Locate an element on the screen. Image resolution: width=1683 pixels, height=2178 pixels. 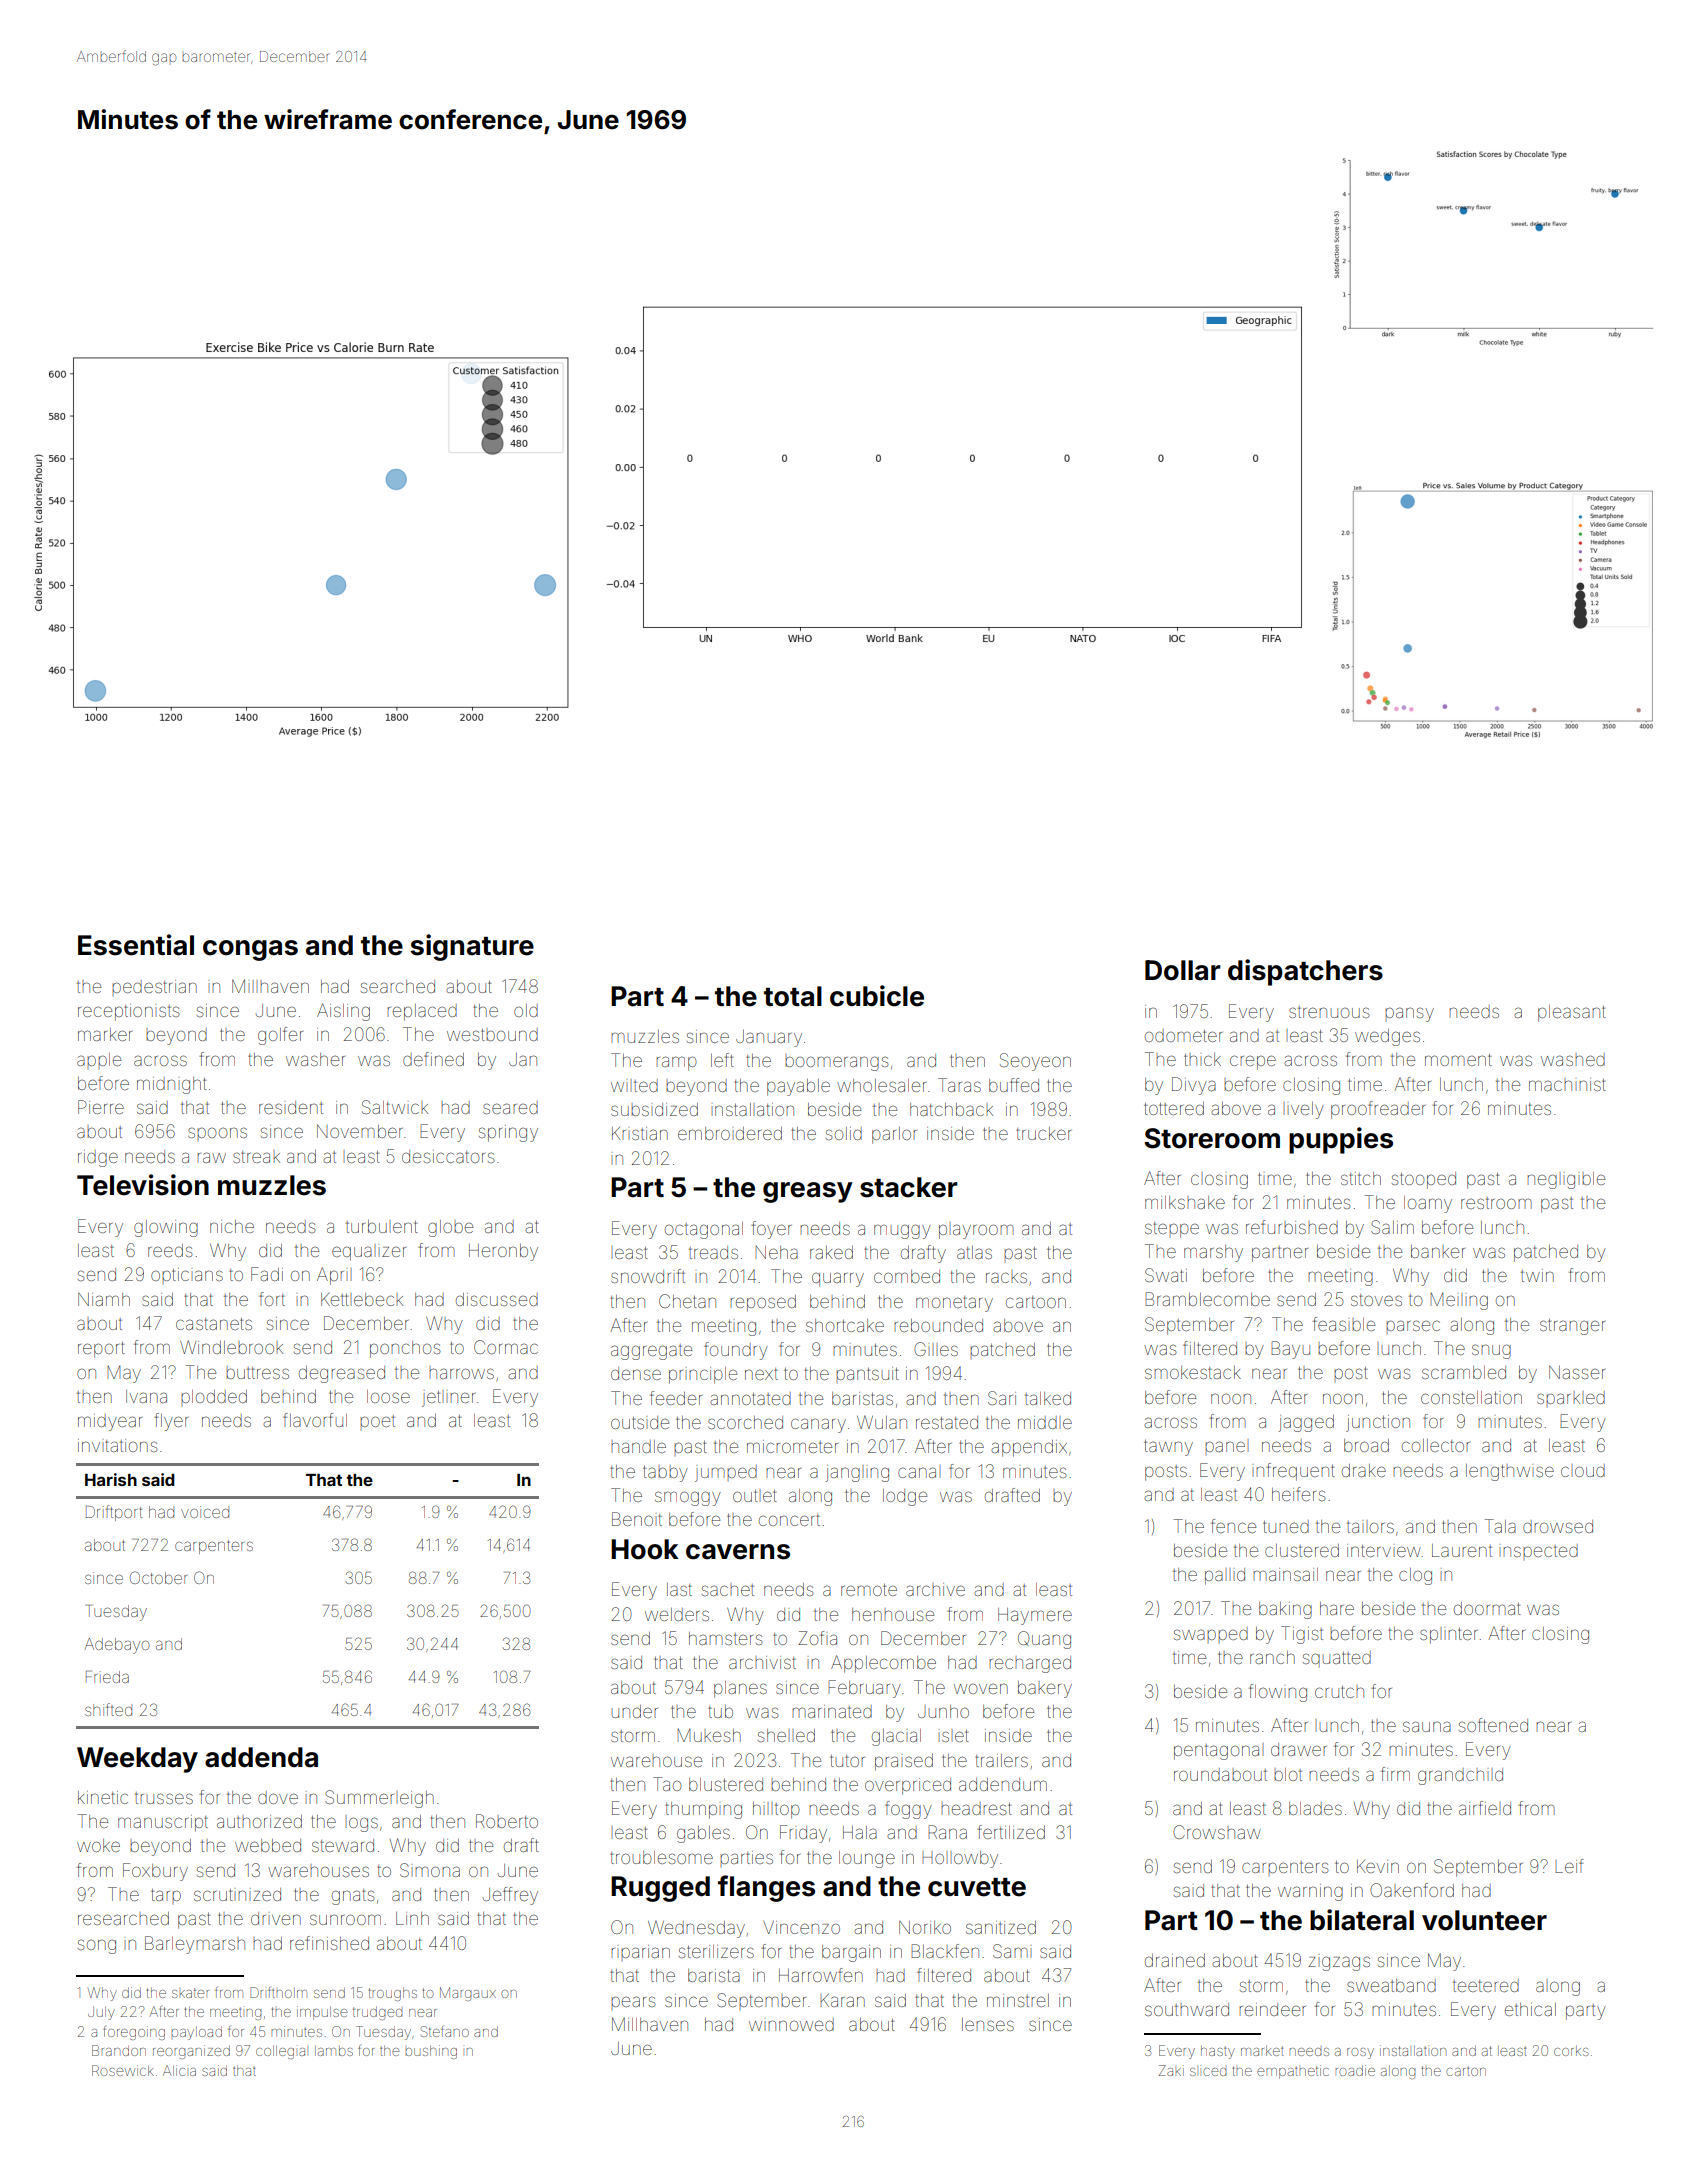
Driftport is located at coordinates (114, 1513).
